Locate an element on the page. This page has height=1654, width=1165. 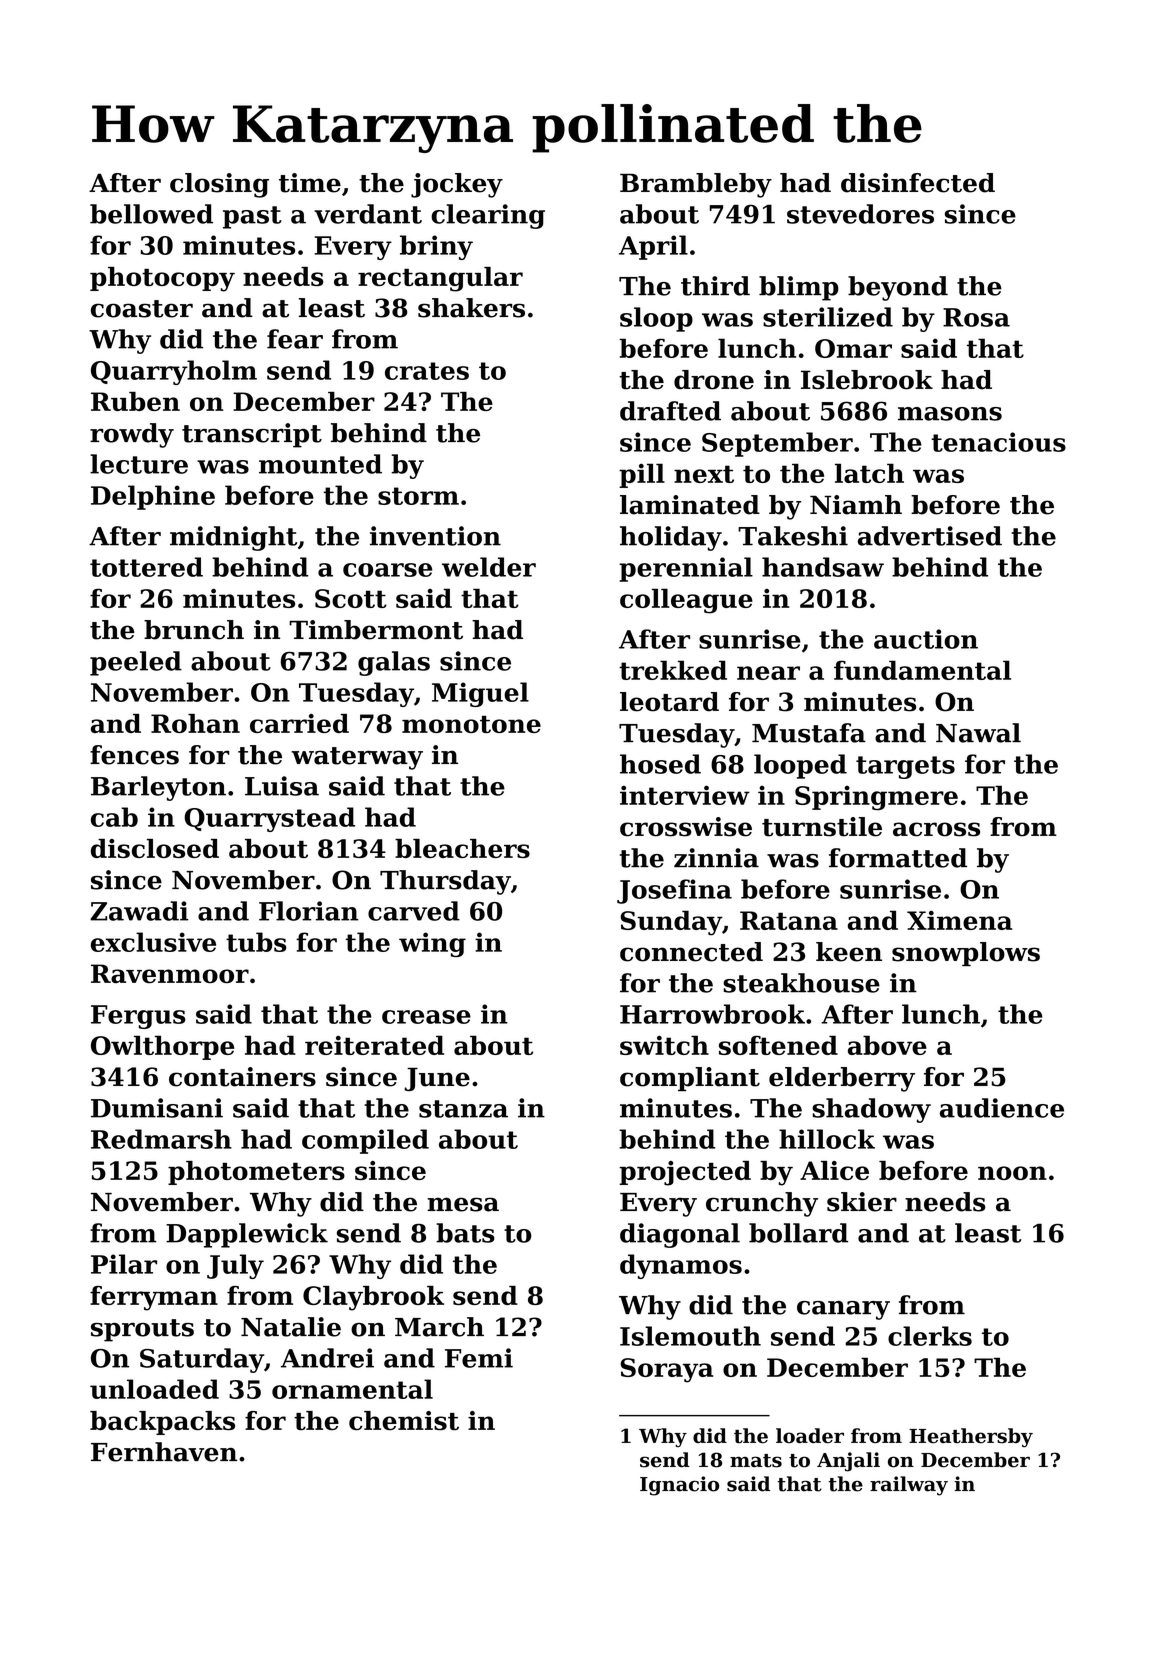
disinfected is located at coordinates (918, 183).
